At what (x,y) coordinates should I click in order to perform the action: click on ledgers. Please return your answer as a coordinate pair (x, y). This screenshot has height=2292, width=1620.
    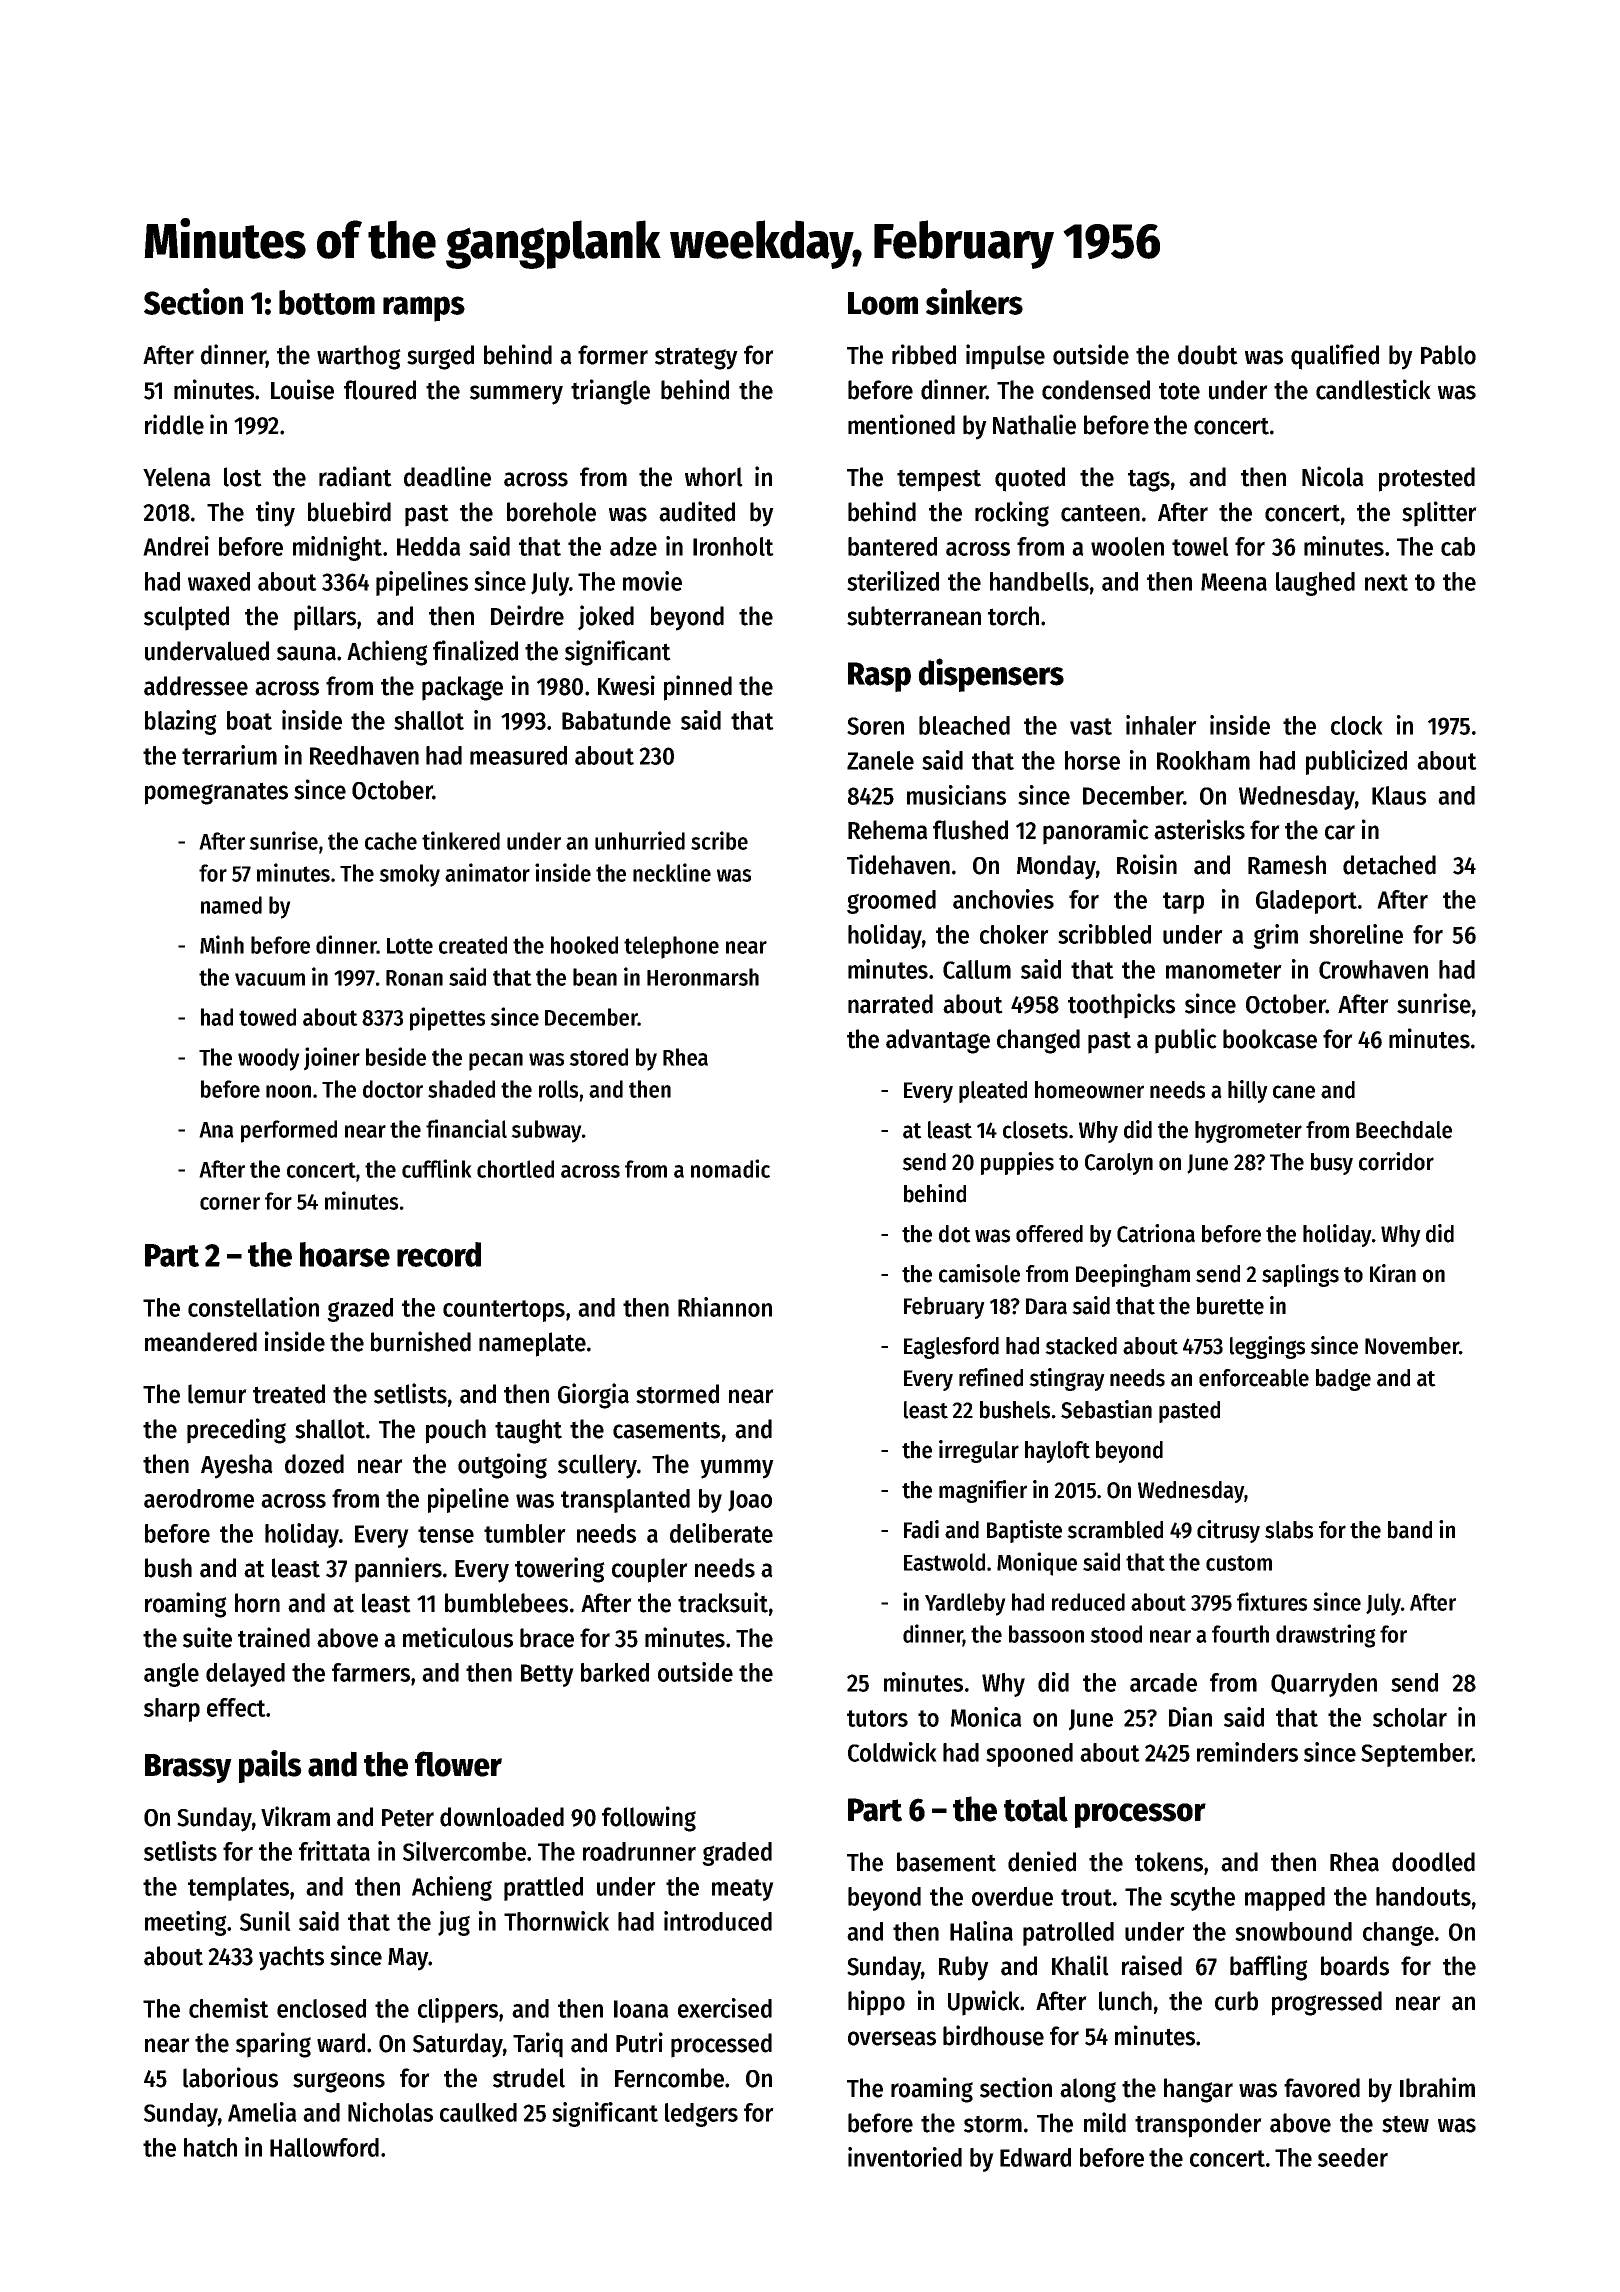
    Looking at the image, I should click on (701, 2115).
